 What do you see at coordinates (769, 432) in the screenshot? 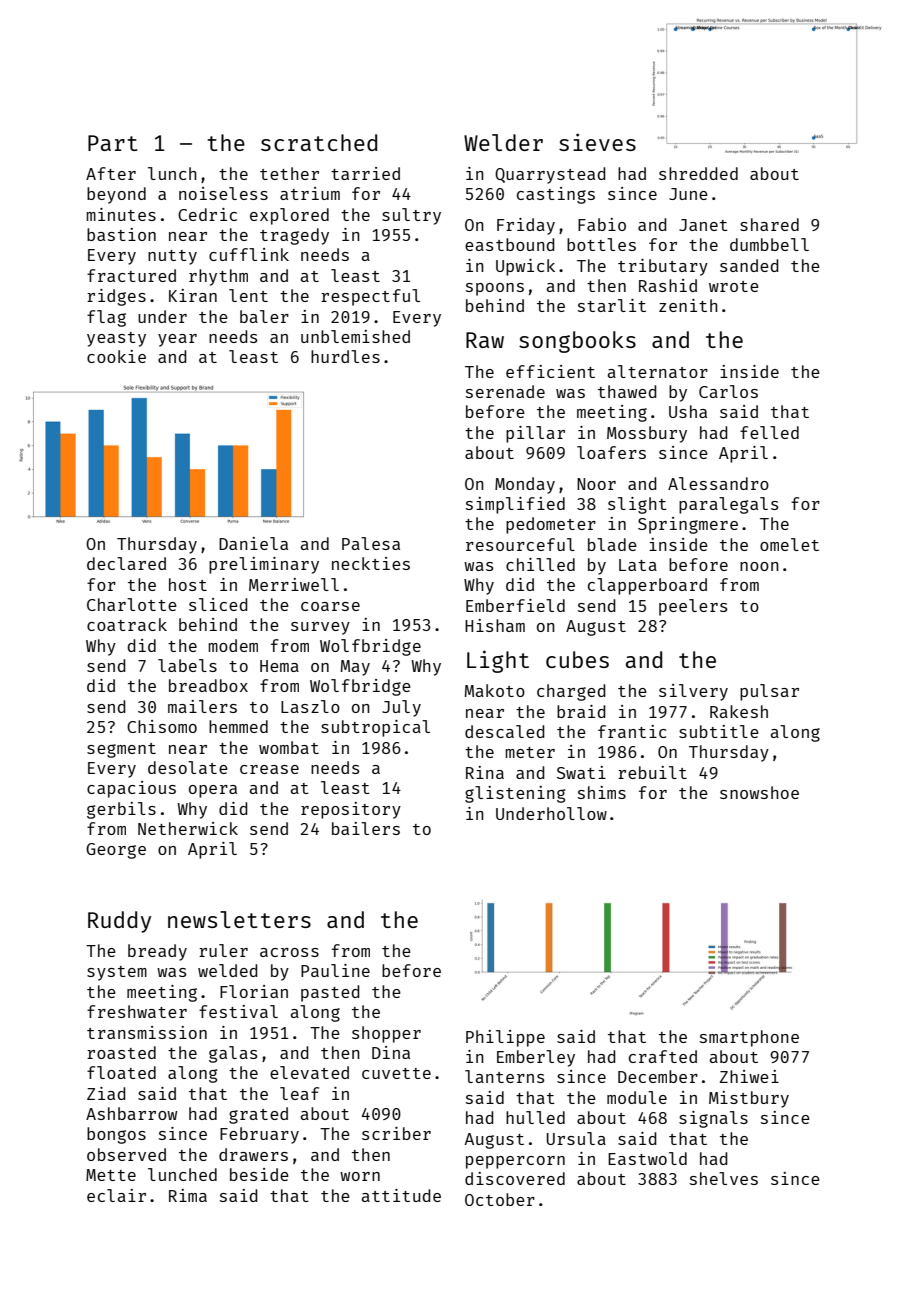
I see `felled` at bounding box center [769, 432].
